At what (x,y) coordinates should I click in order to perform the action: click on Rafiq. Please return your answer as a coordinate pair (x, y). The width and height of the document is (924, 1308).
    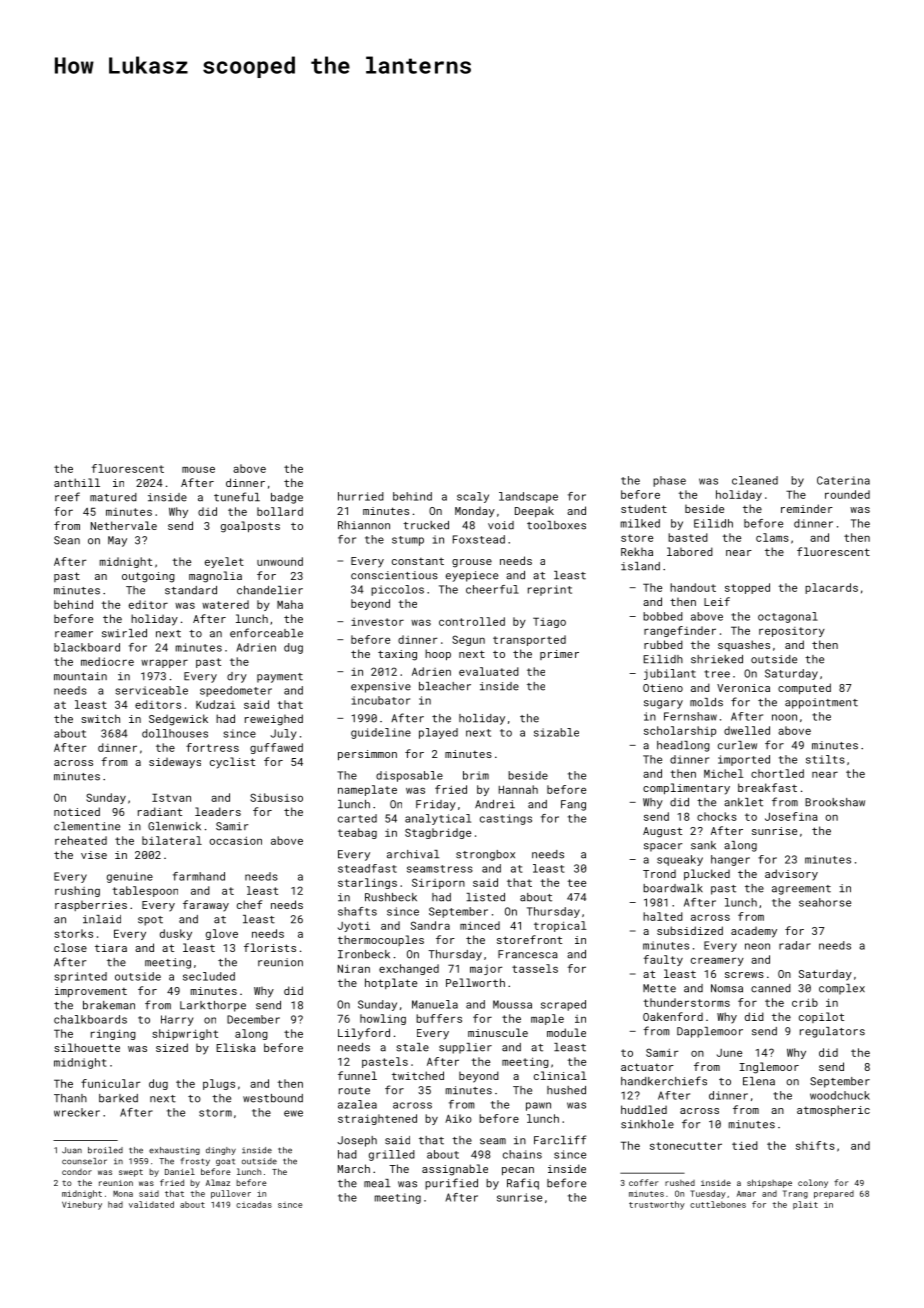
    Looking at the image, I should click on (523, 1184).
